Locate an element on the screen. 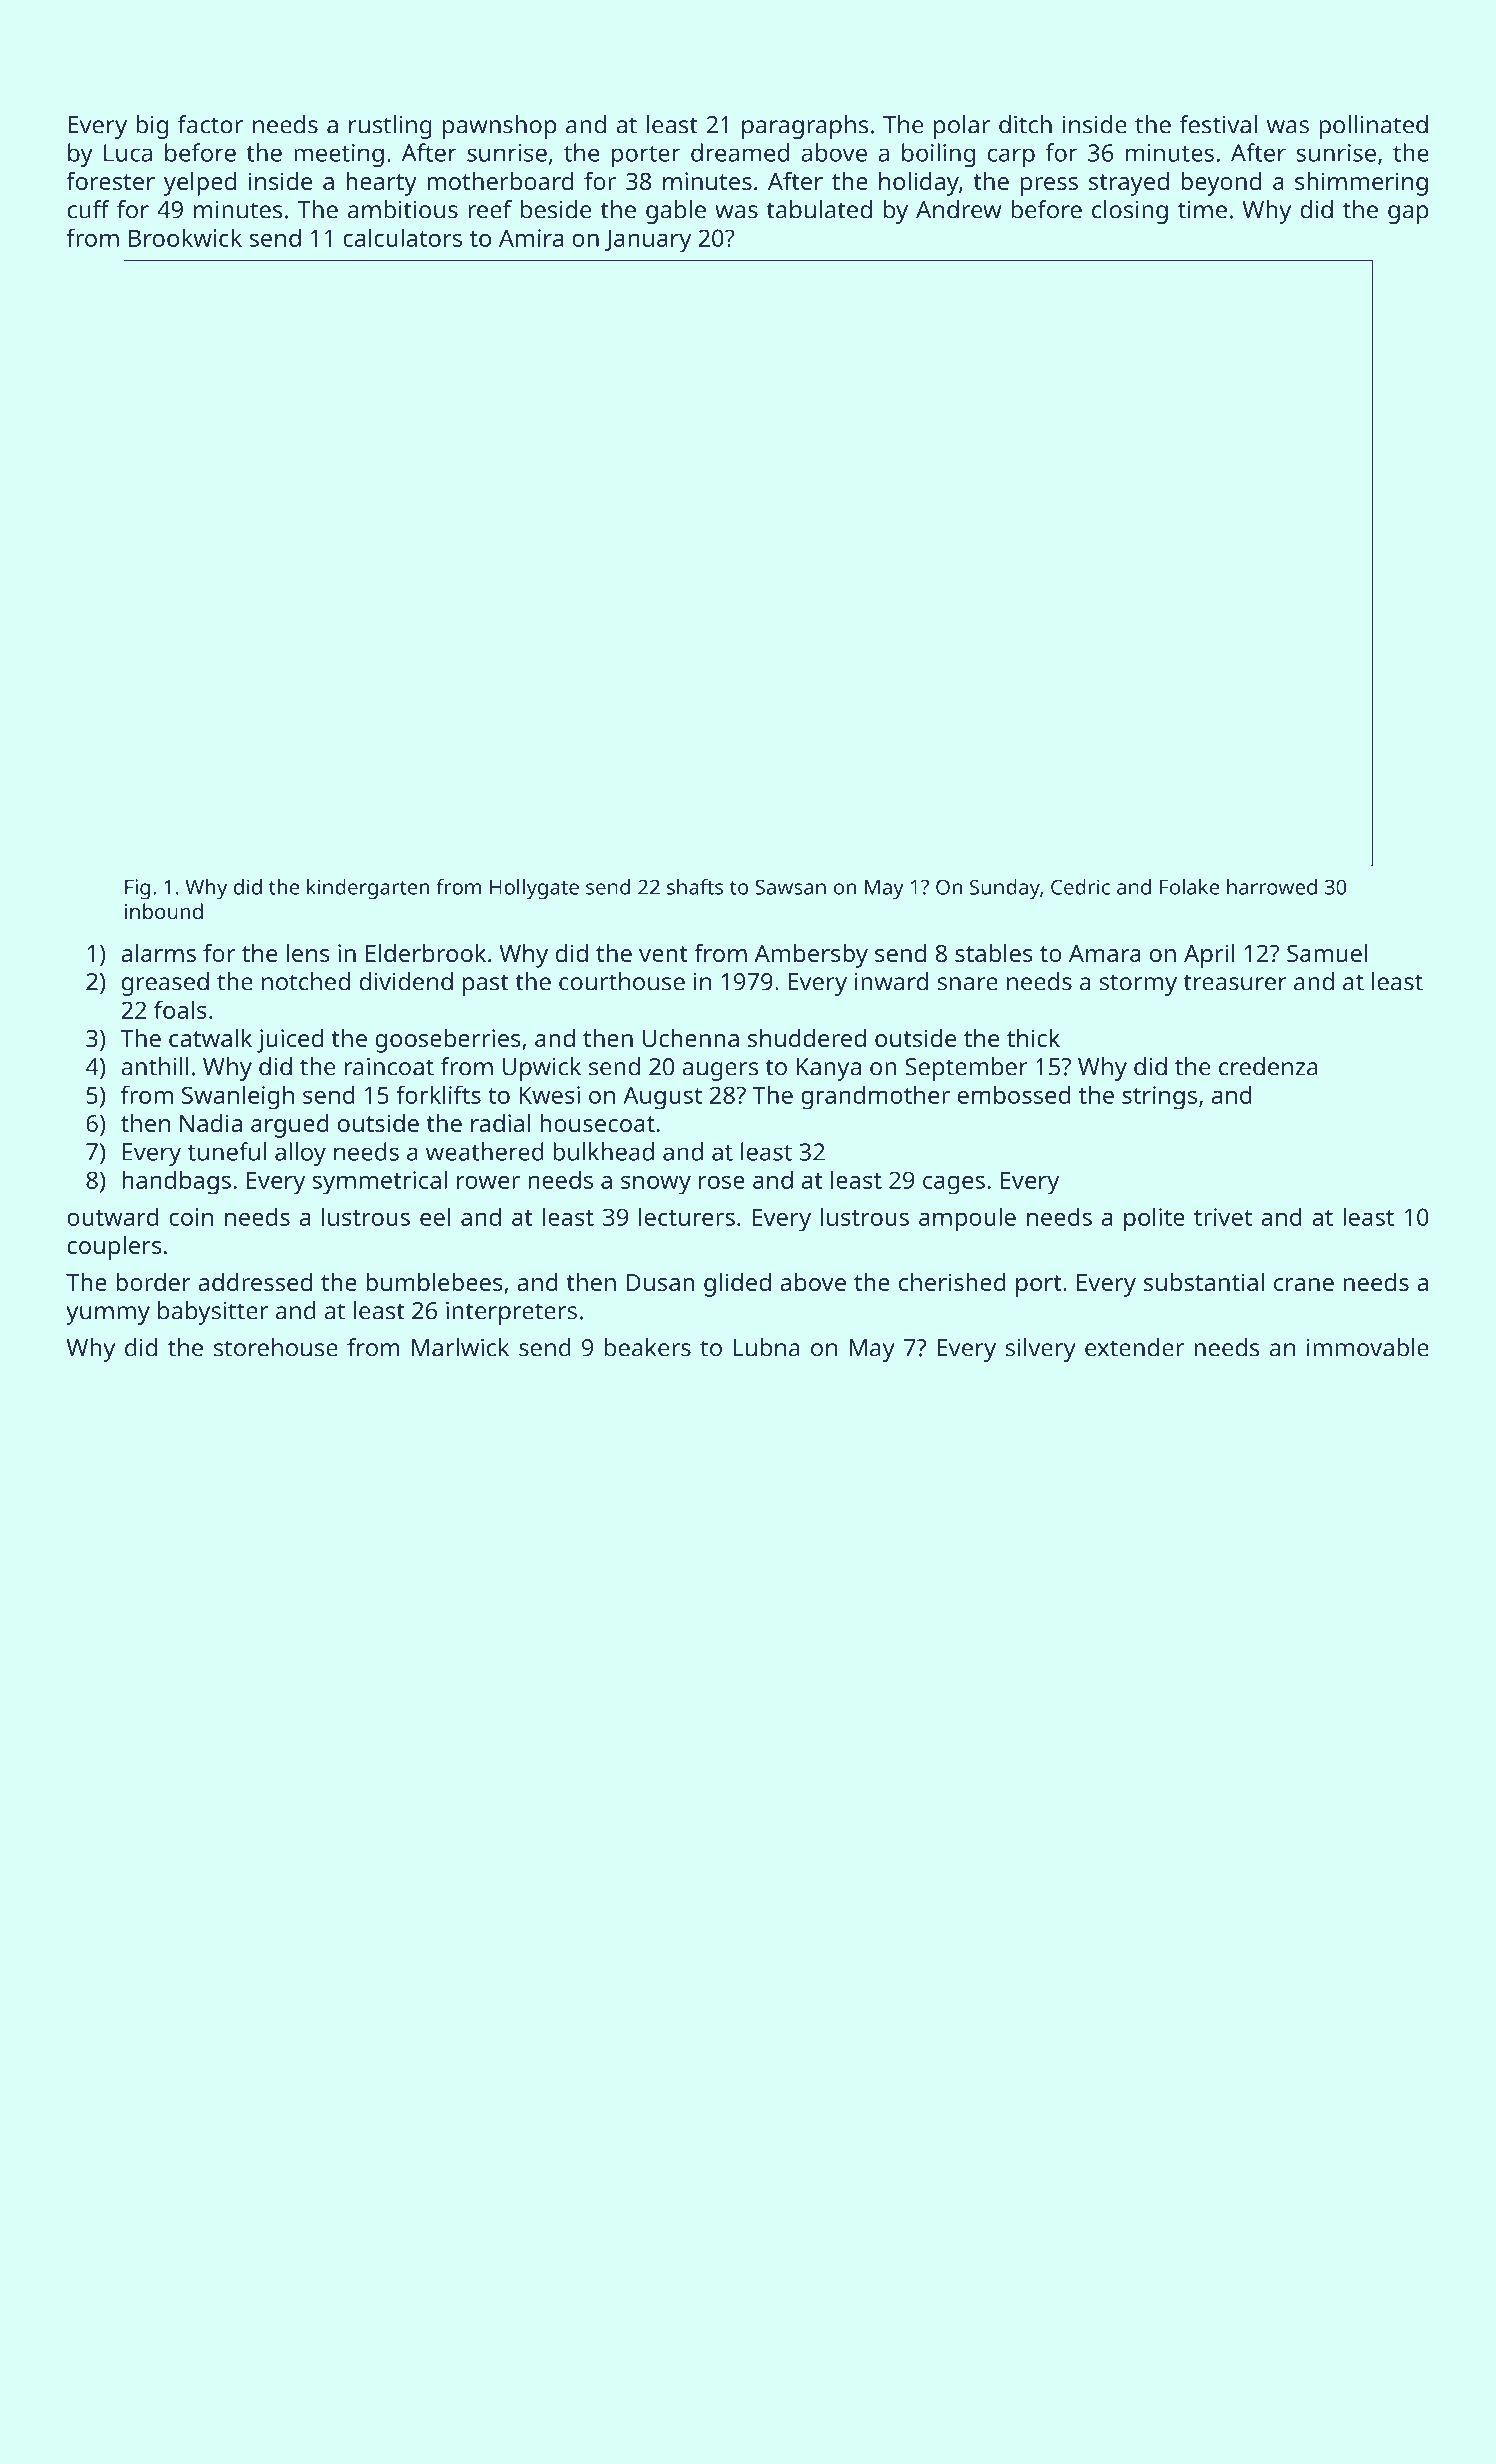 Image resolution: width=1496 pixels, height=2464 pixels. paragraphs is located at coordinates (805, 127).
